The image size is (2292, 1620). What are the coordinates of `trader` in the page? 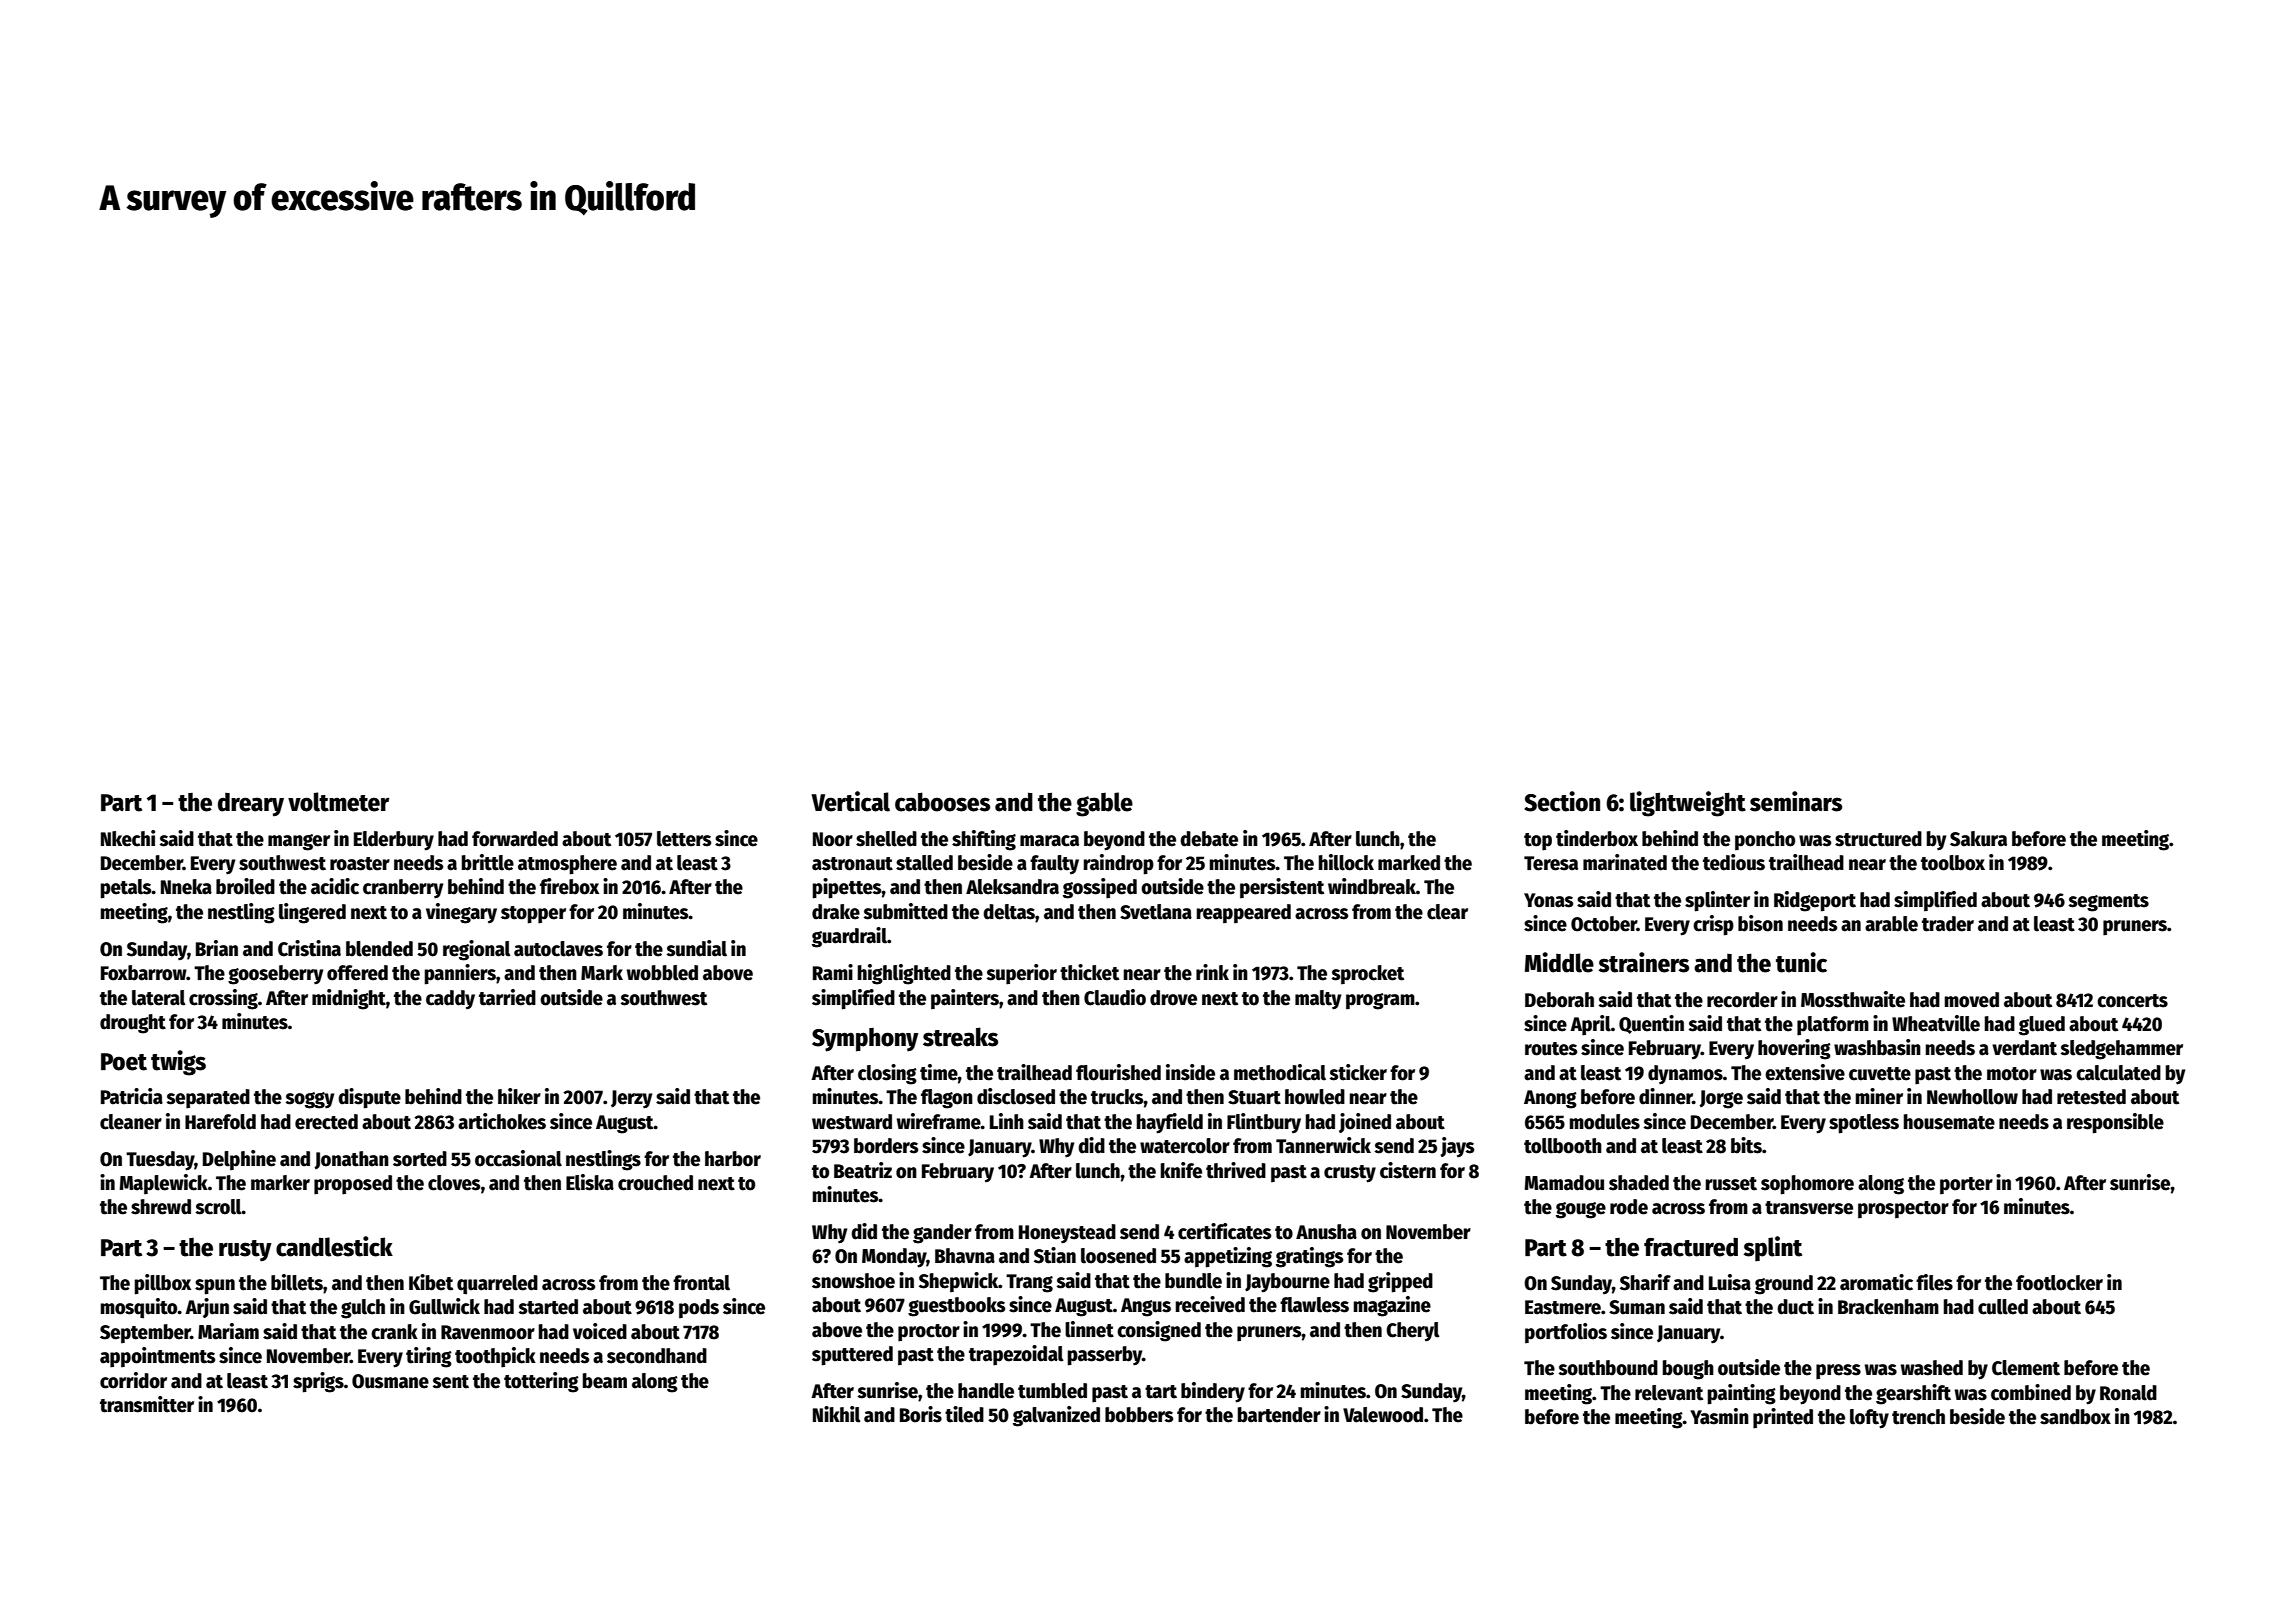 It's located at (1948, 924).
